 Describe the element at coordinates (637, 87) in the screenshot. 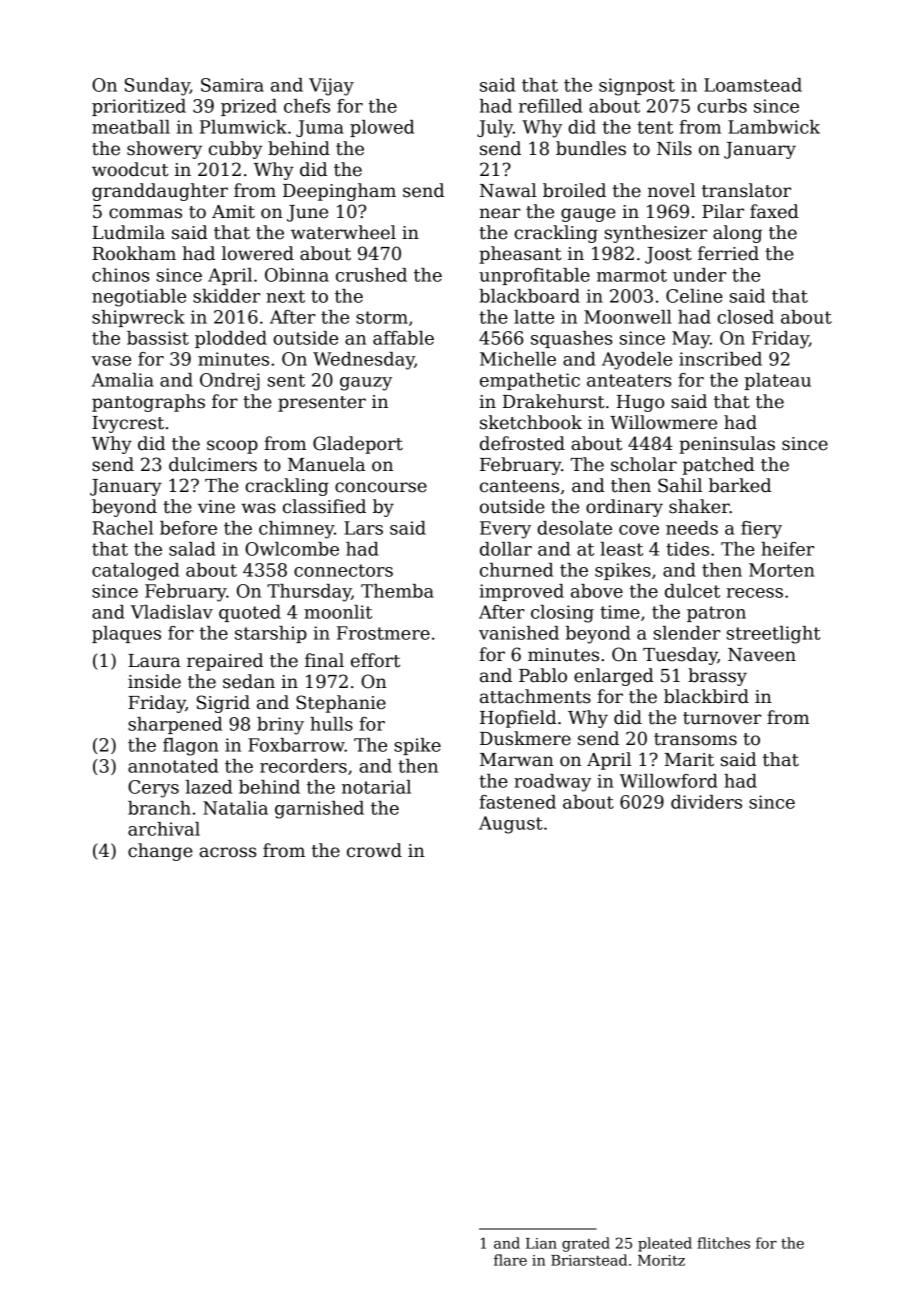

I see `signpost` at that location.
